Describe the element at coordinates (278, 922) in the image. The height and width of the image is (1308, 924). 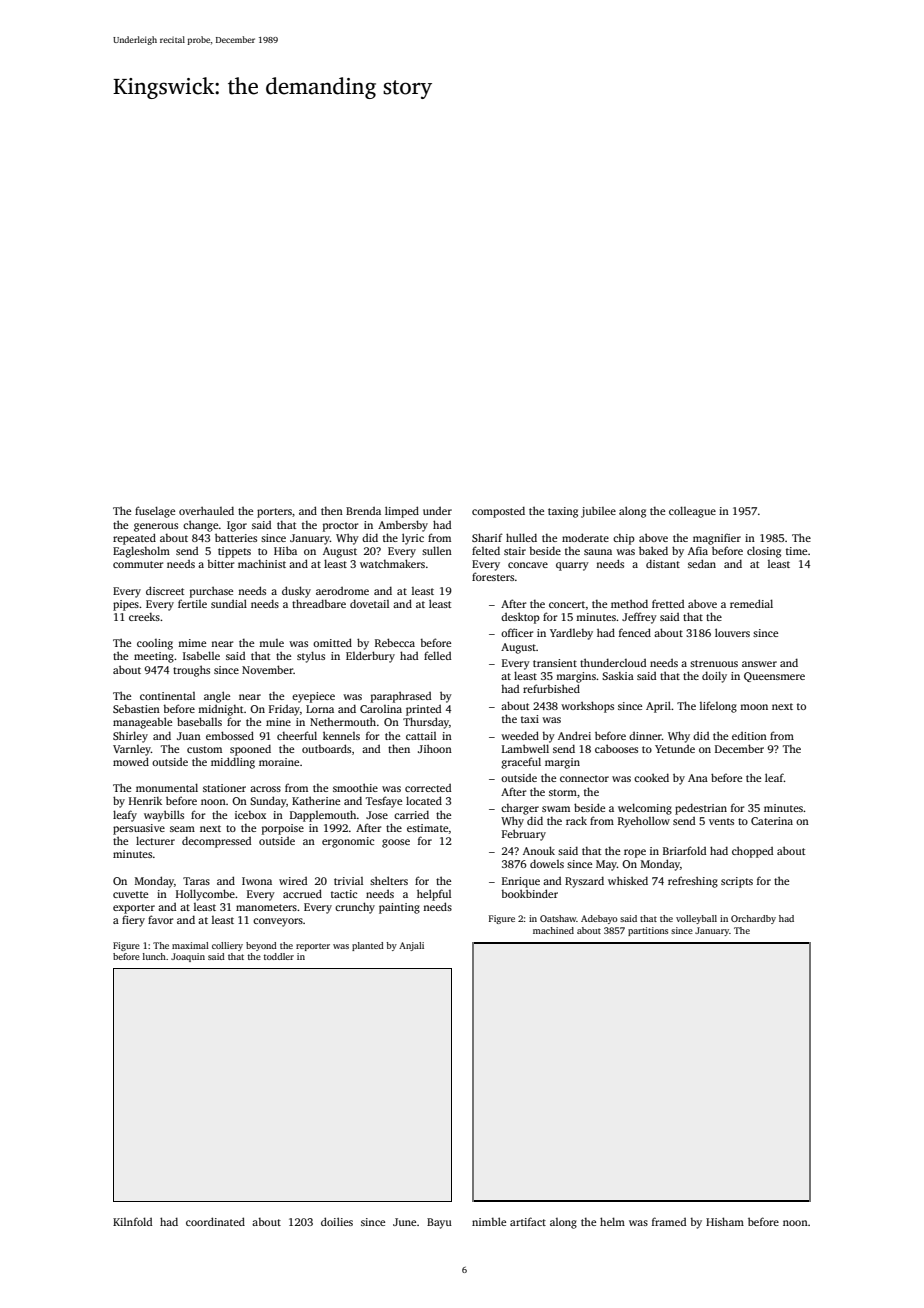
I see `conveyors` at that location.
